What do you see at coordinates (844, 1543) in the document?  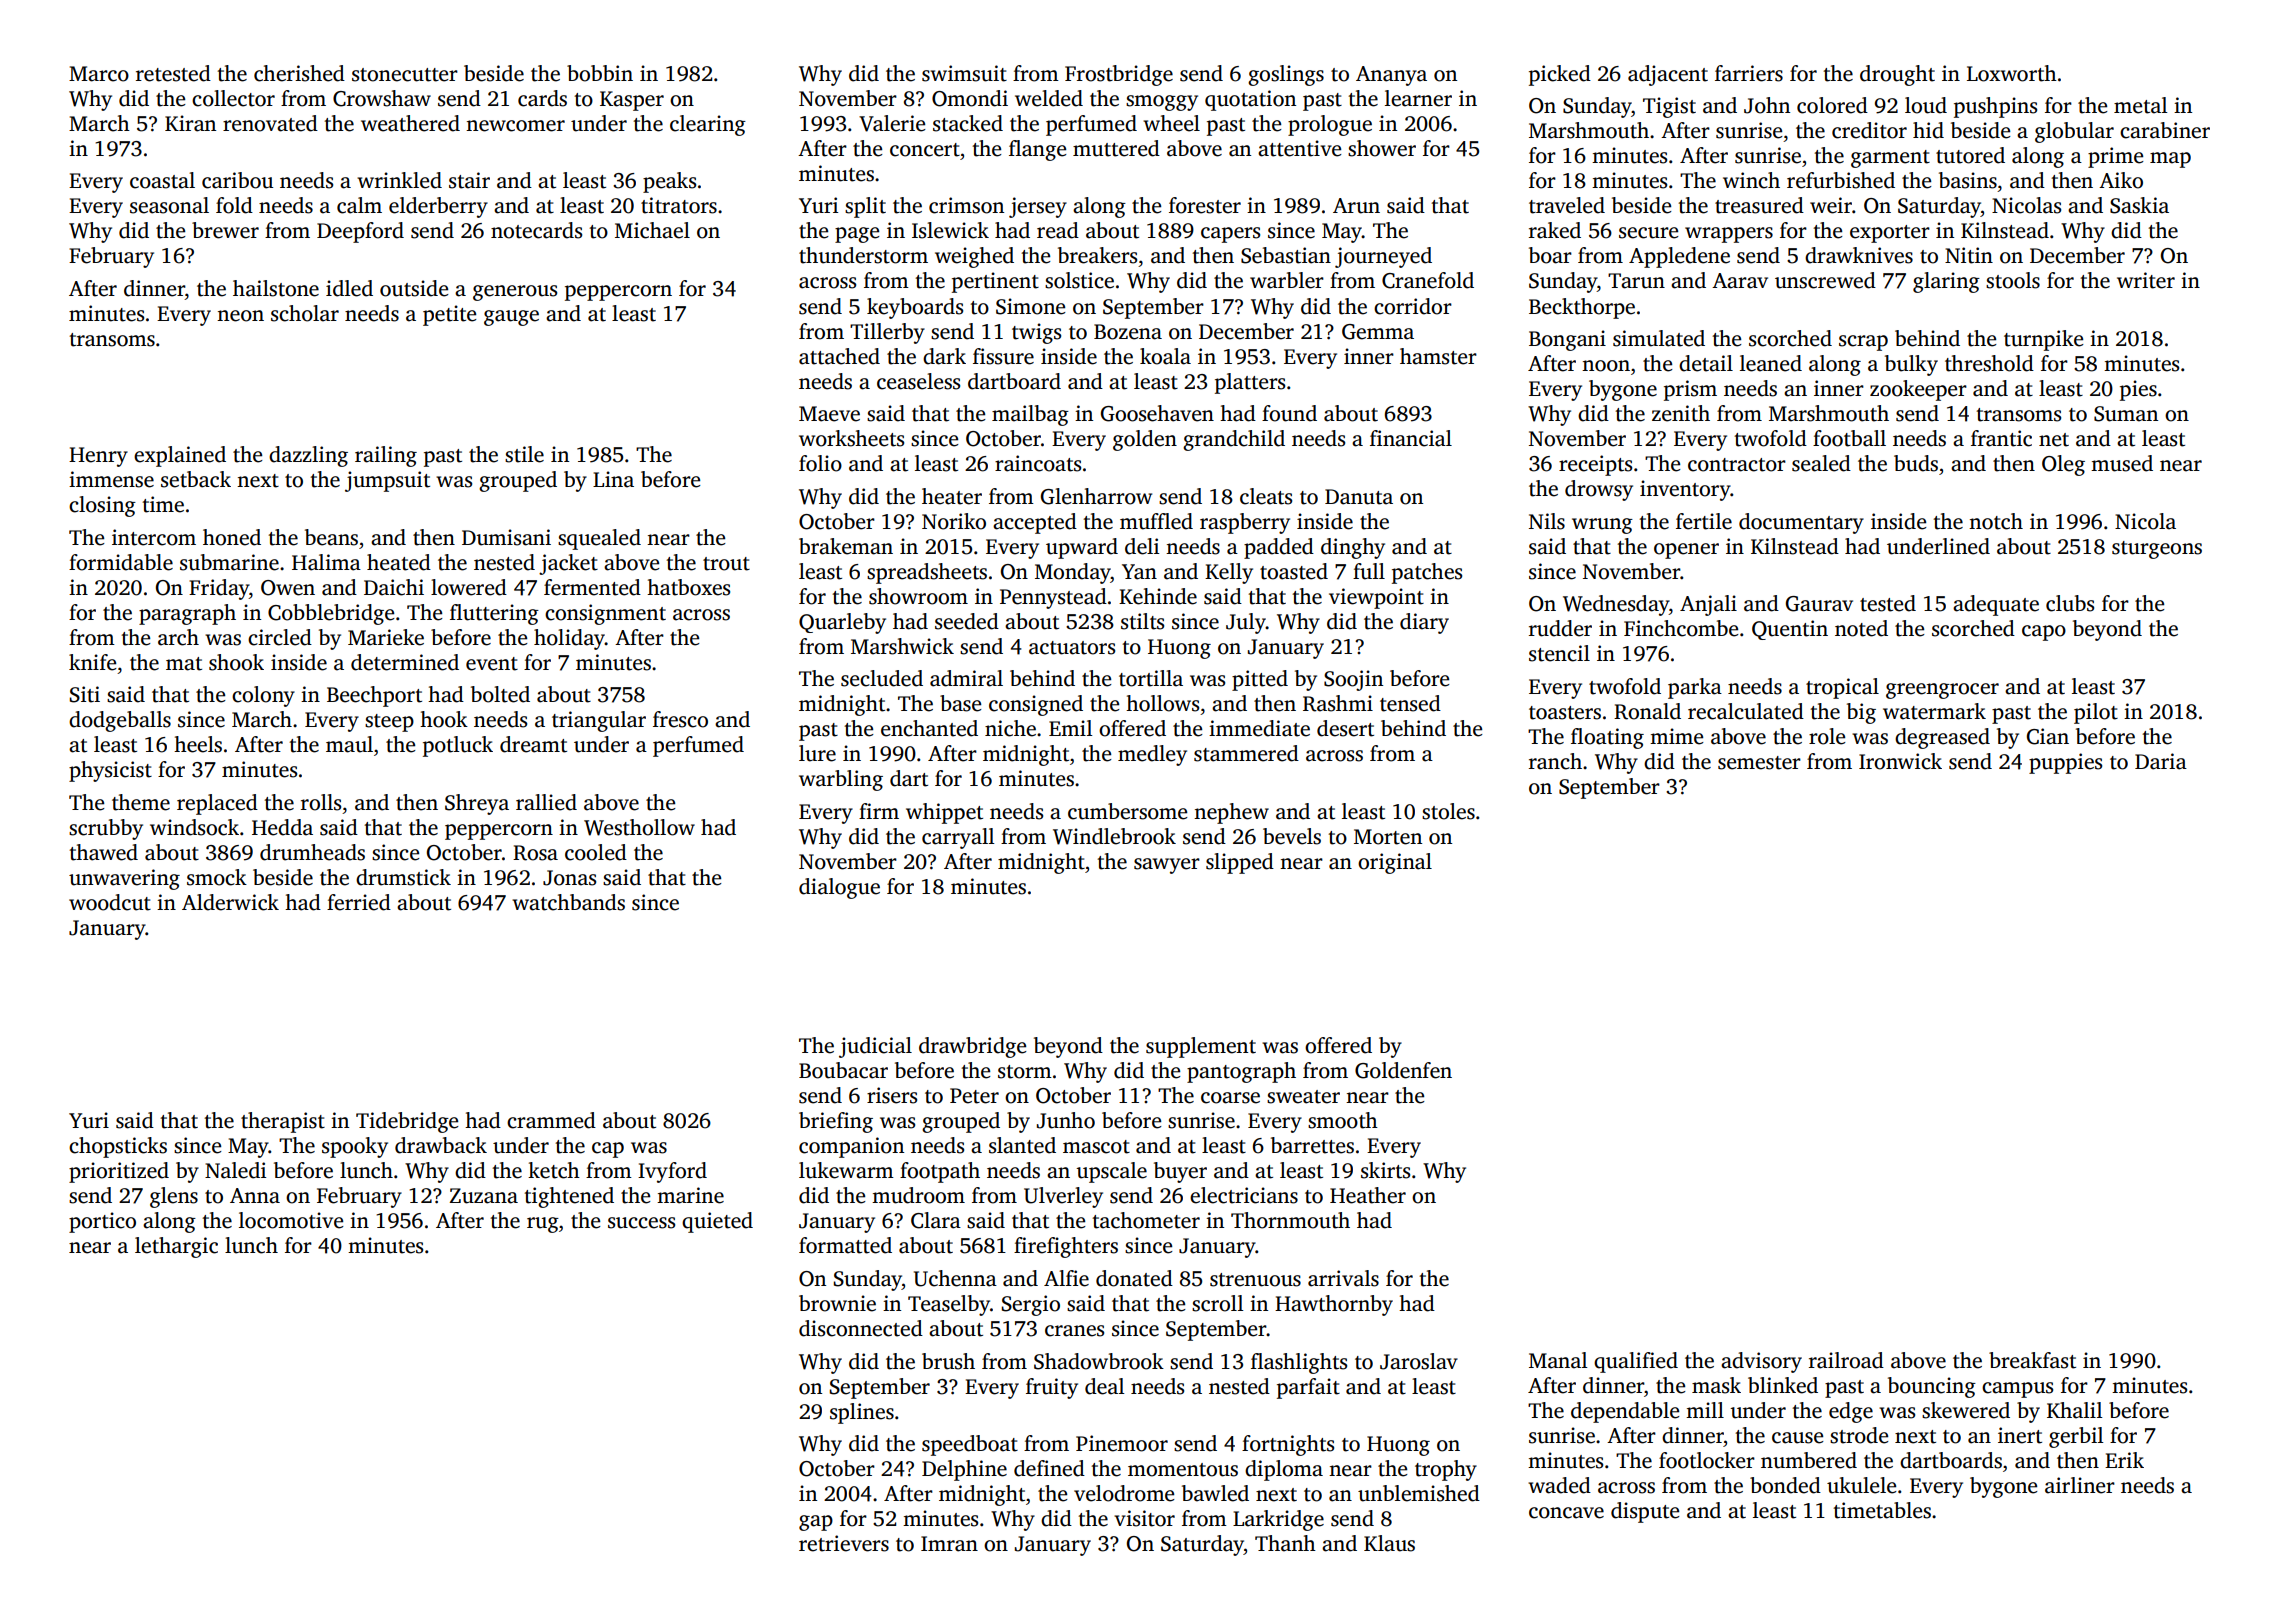 I see `retrievers` at bounding box center [844, 1543].
